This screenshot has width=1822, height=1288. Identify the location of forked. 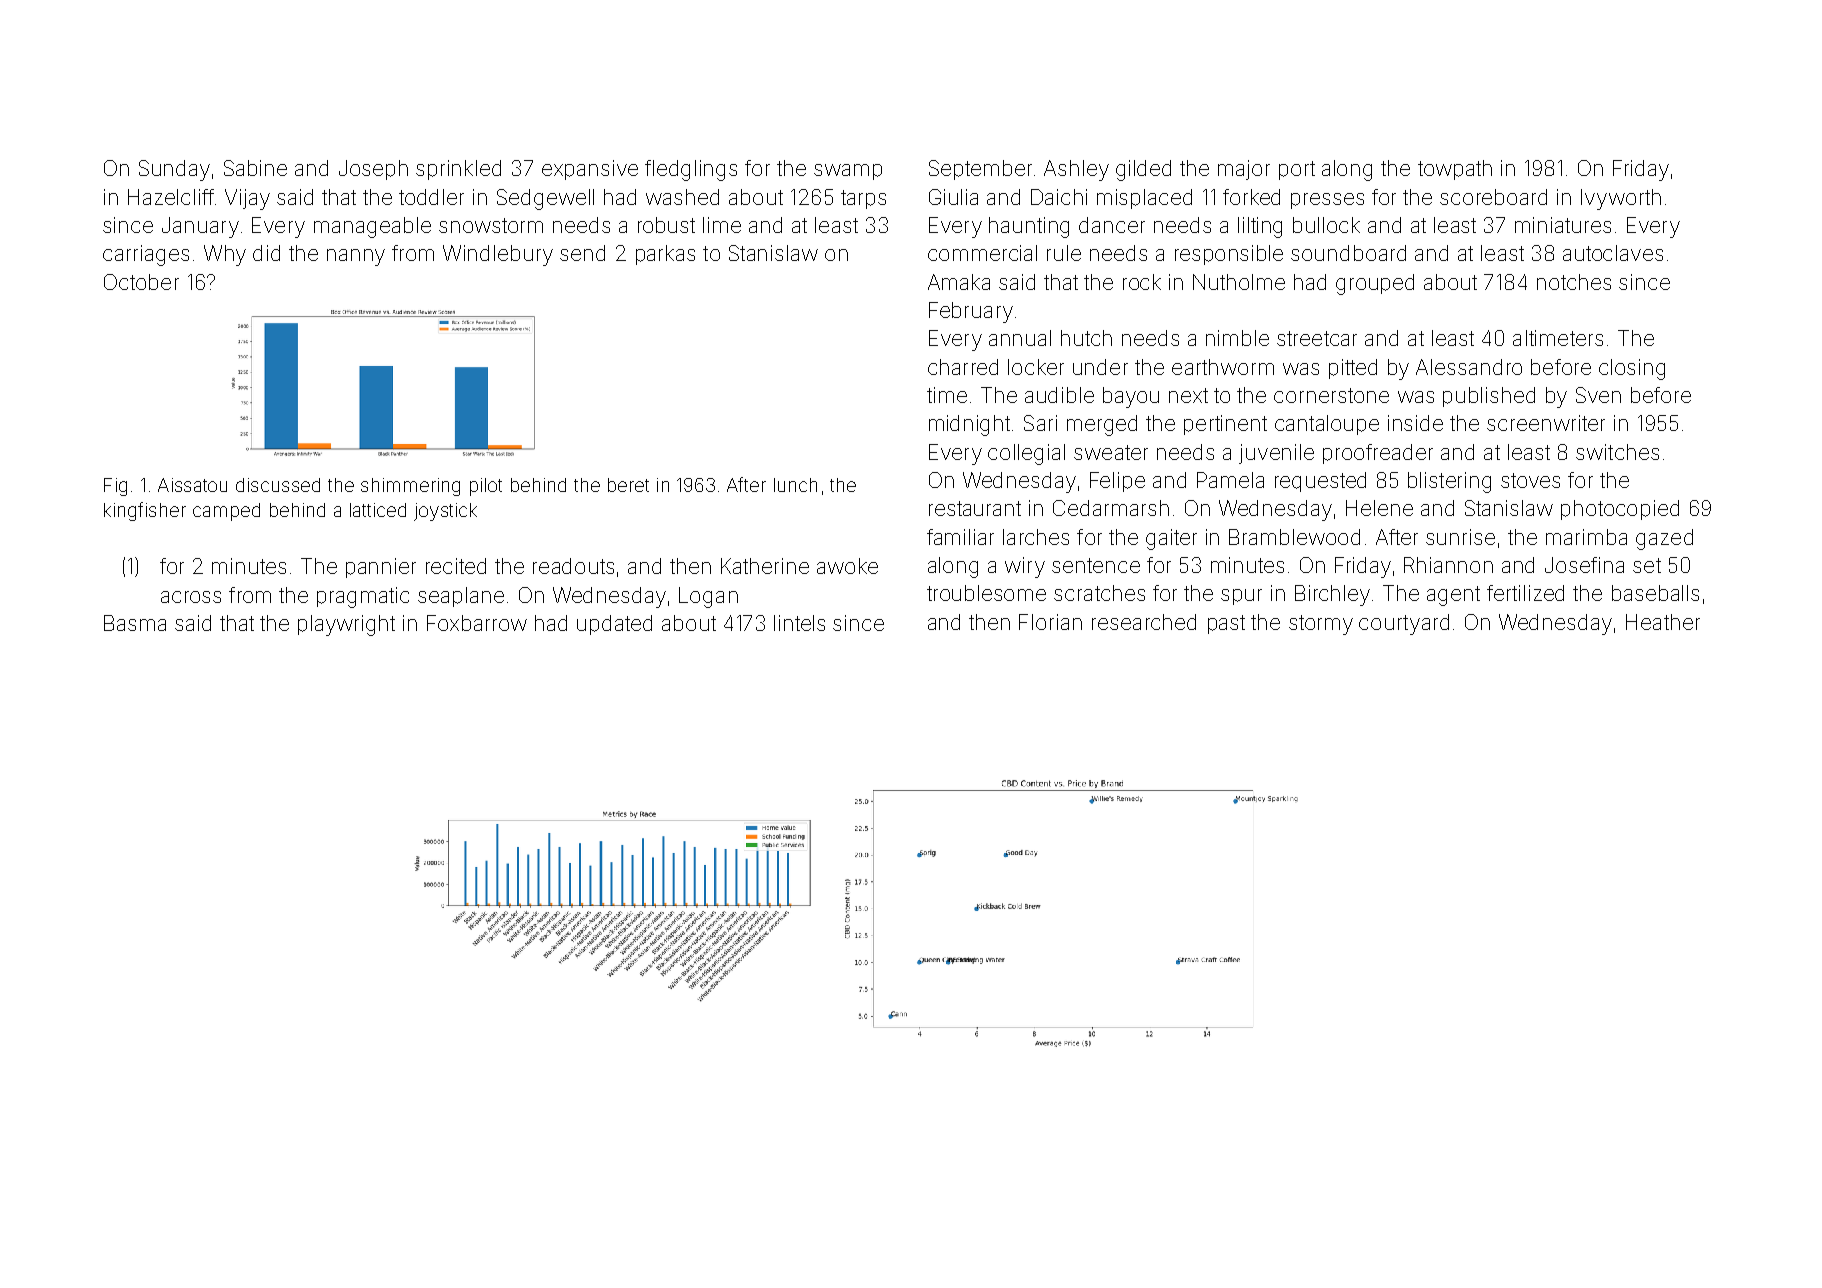
(1251, 197).
